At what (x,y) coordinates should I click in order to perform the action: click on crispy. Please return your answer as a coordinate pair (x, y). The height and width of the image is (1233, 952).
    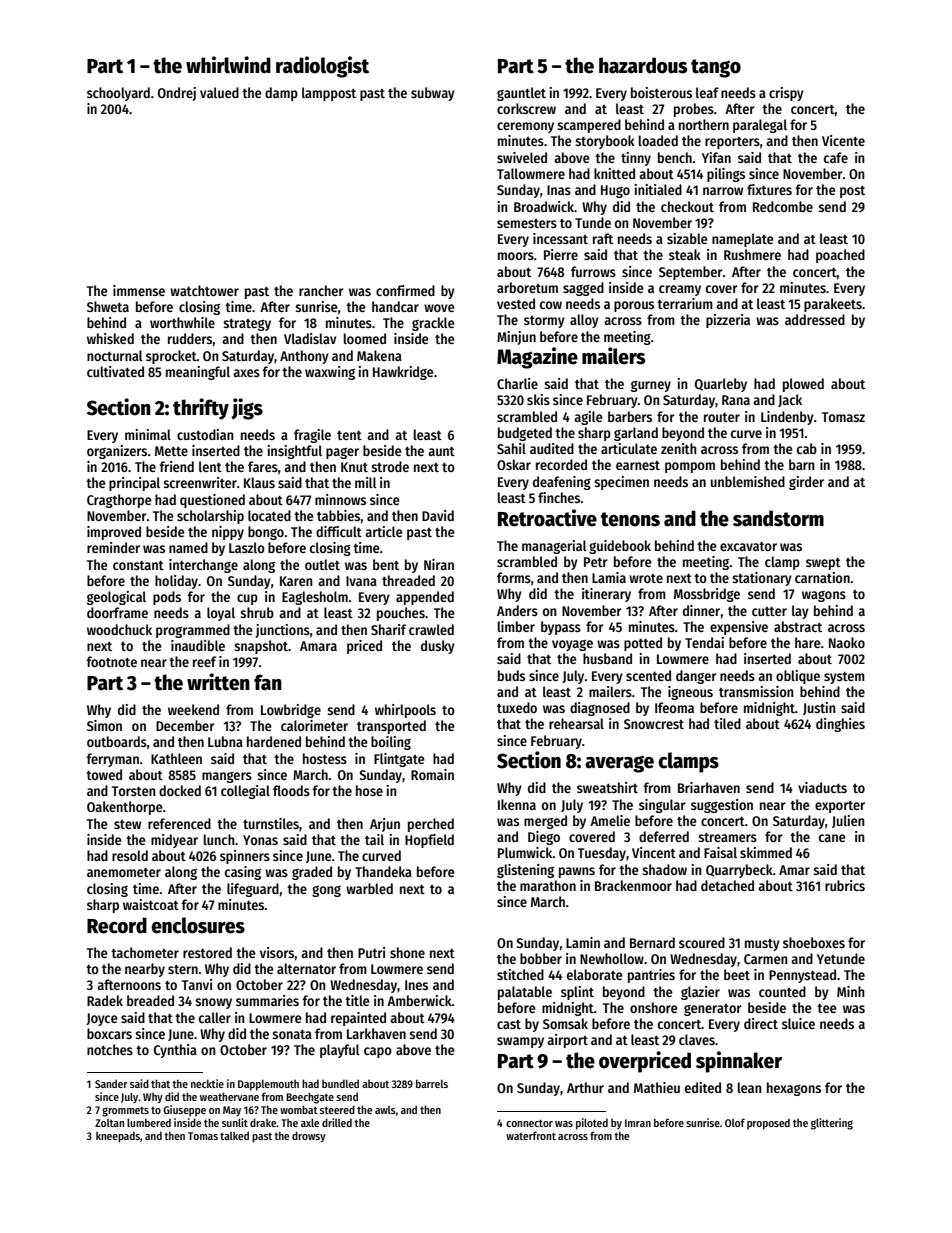
    Looking at the image, I should click on (786, 94).
